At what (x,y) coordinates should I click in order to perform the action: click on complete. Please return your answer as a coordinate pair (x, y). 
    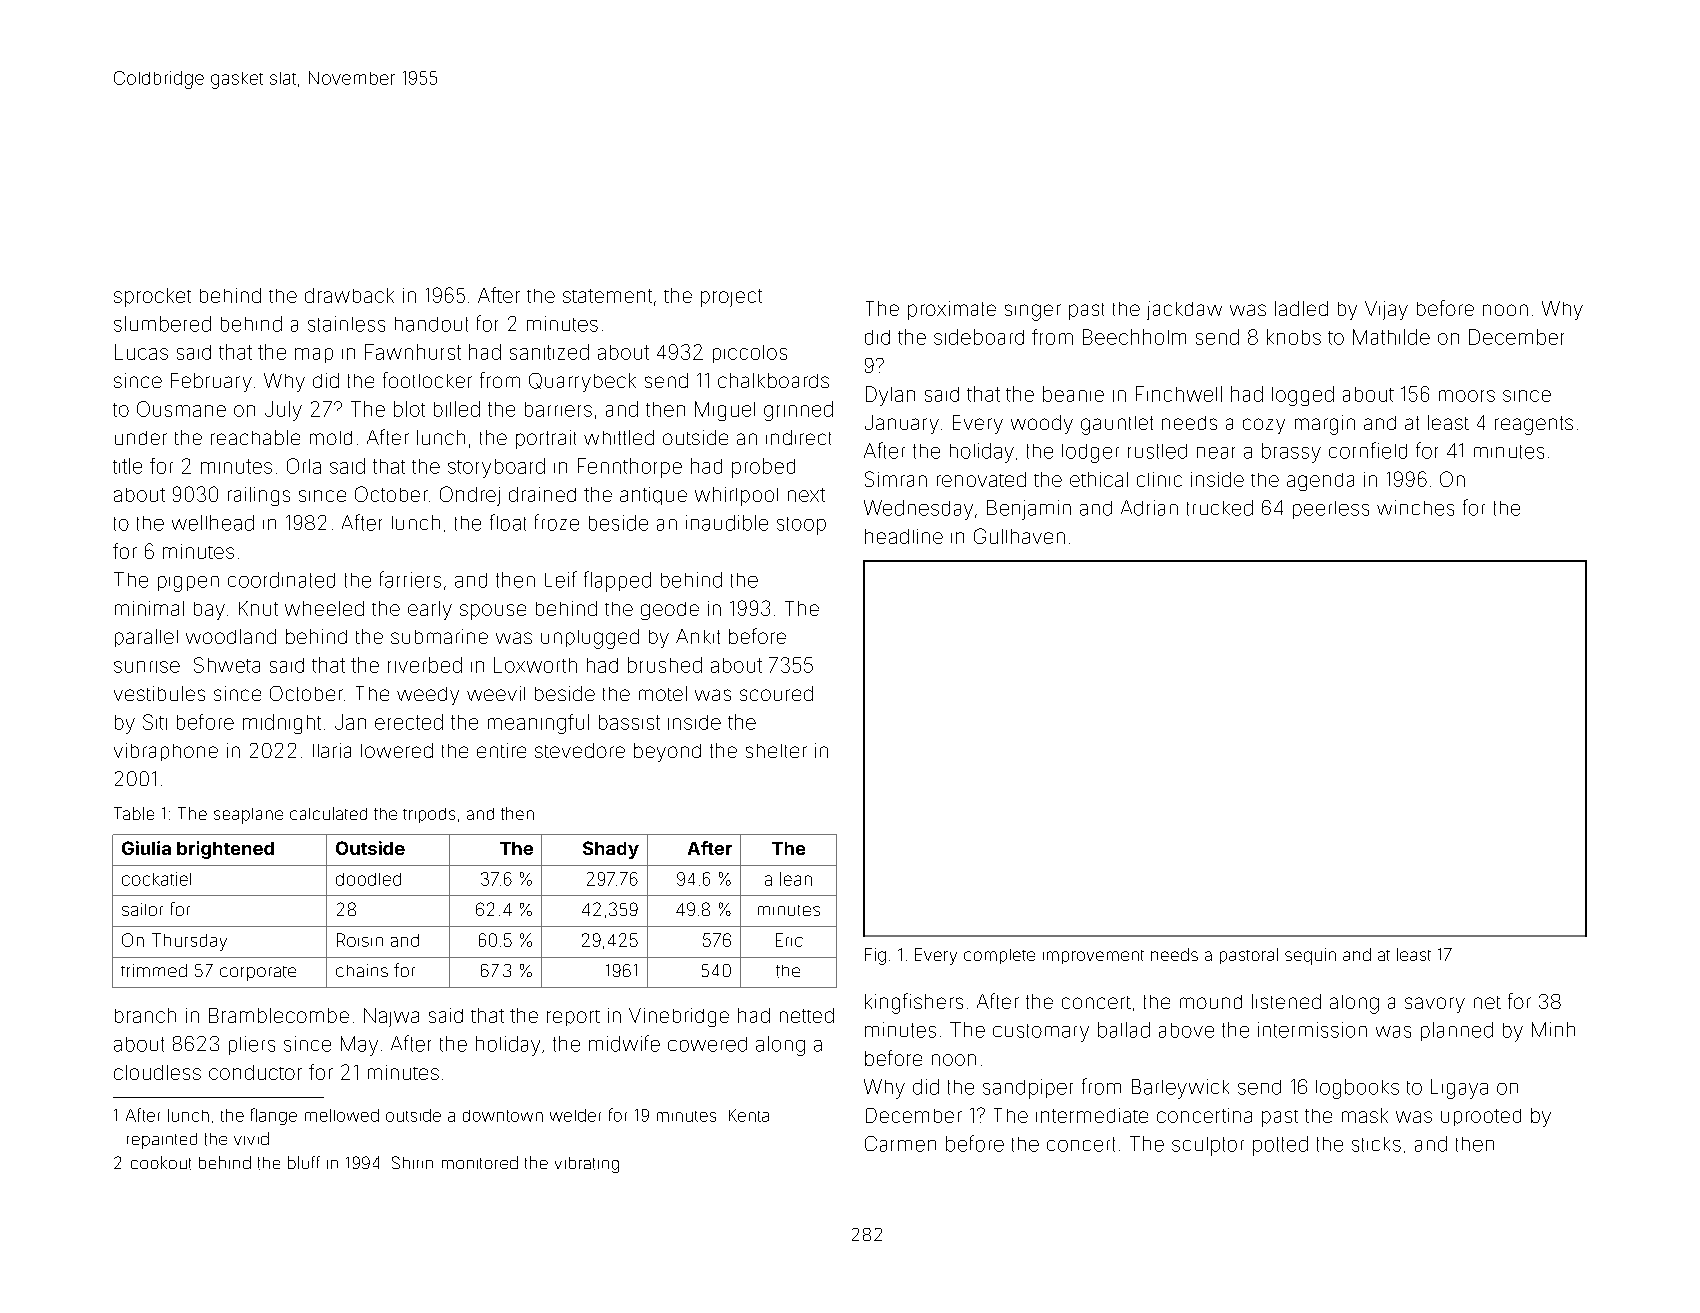
    Looking at the image, I should click on (999, 956).
